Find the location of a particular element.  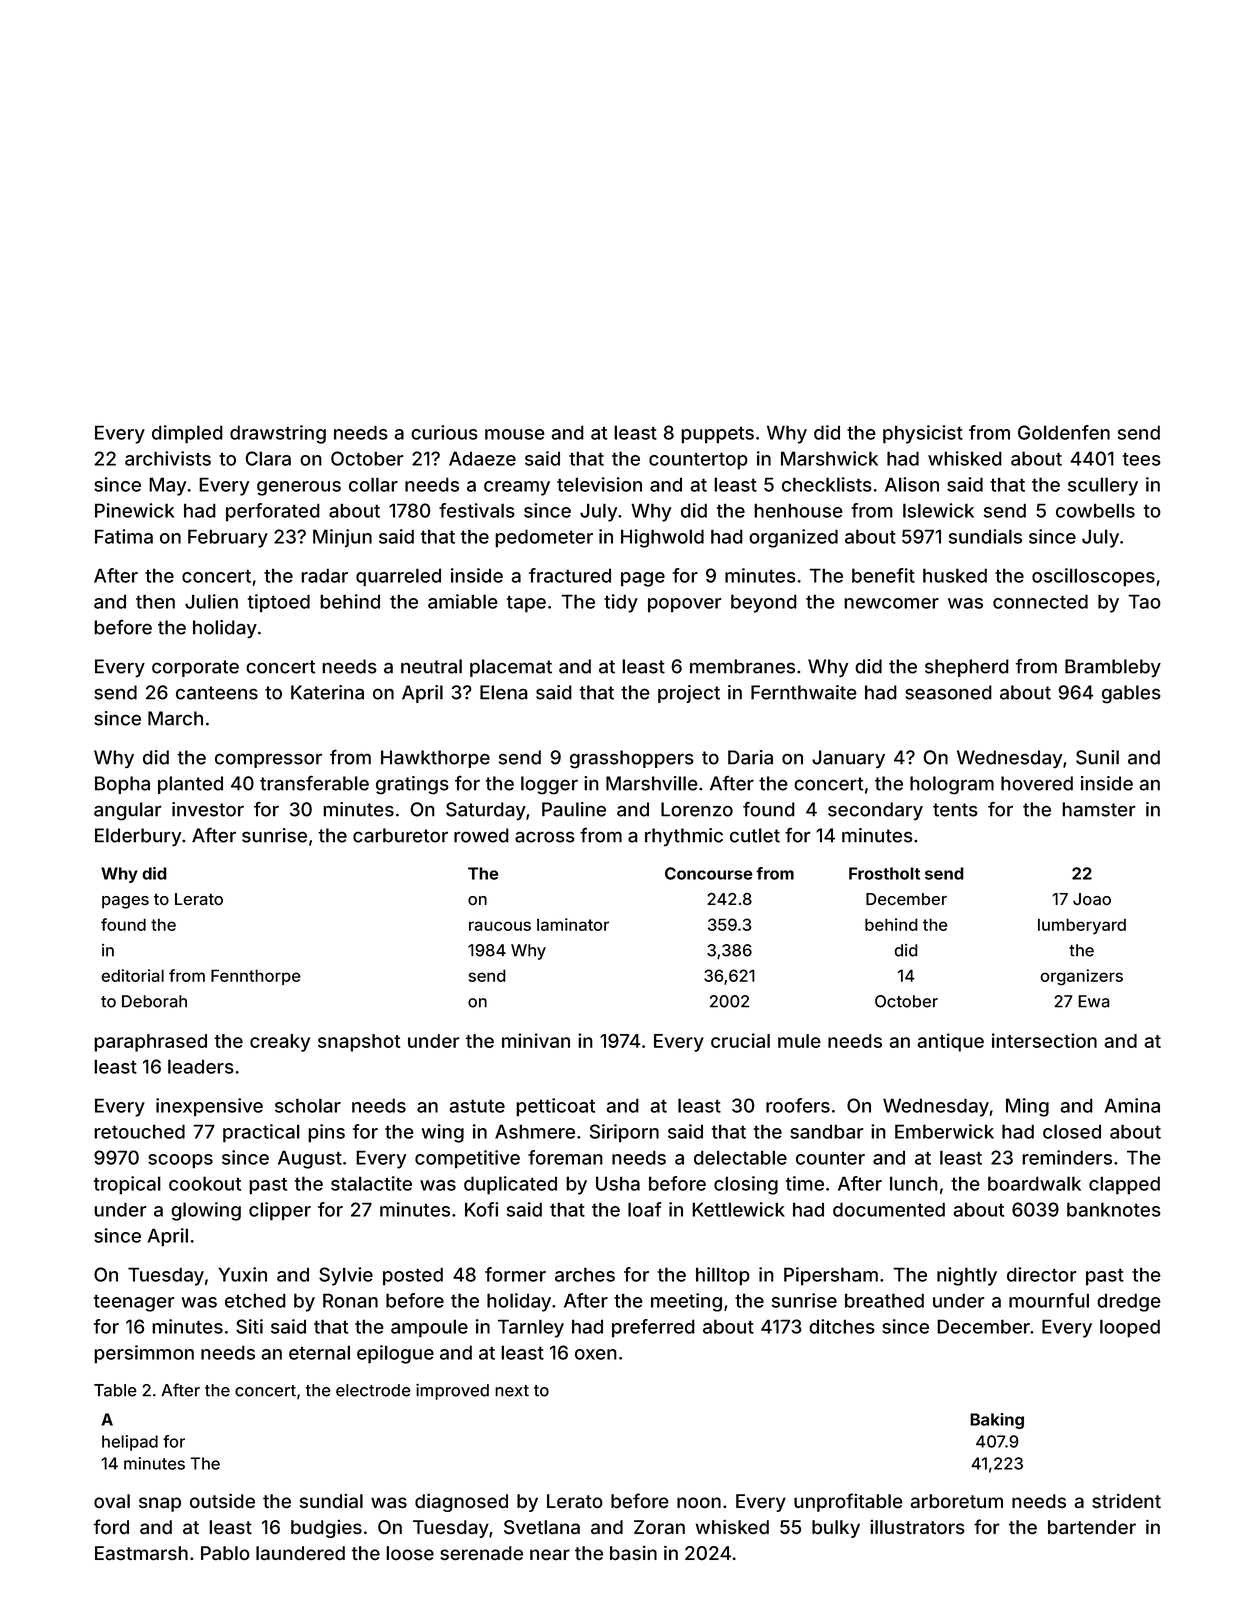

dimpled is located at coordinates (187, 434).
